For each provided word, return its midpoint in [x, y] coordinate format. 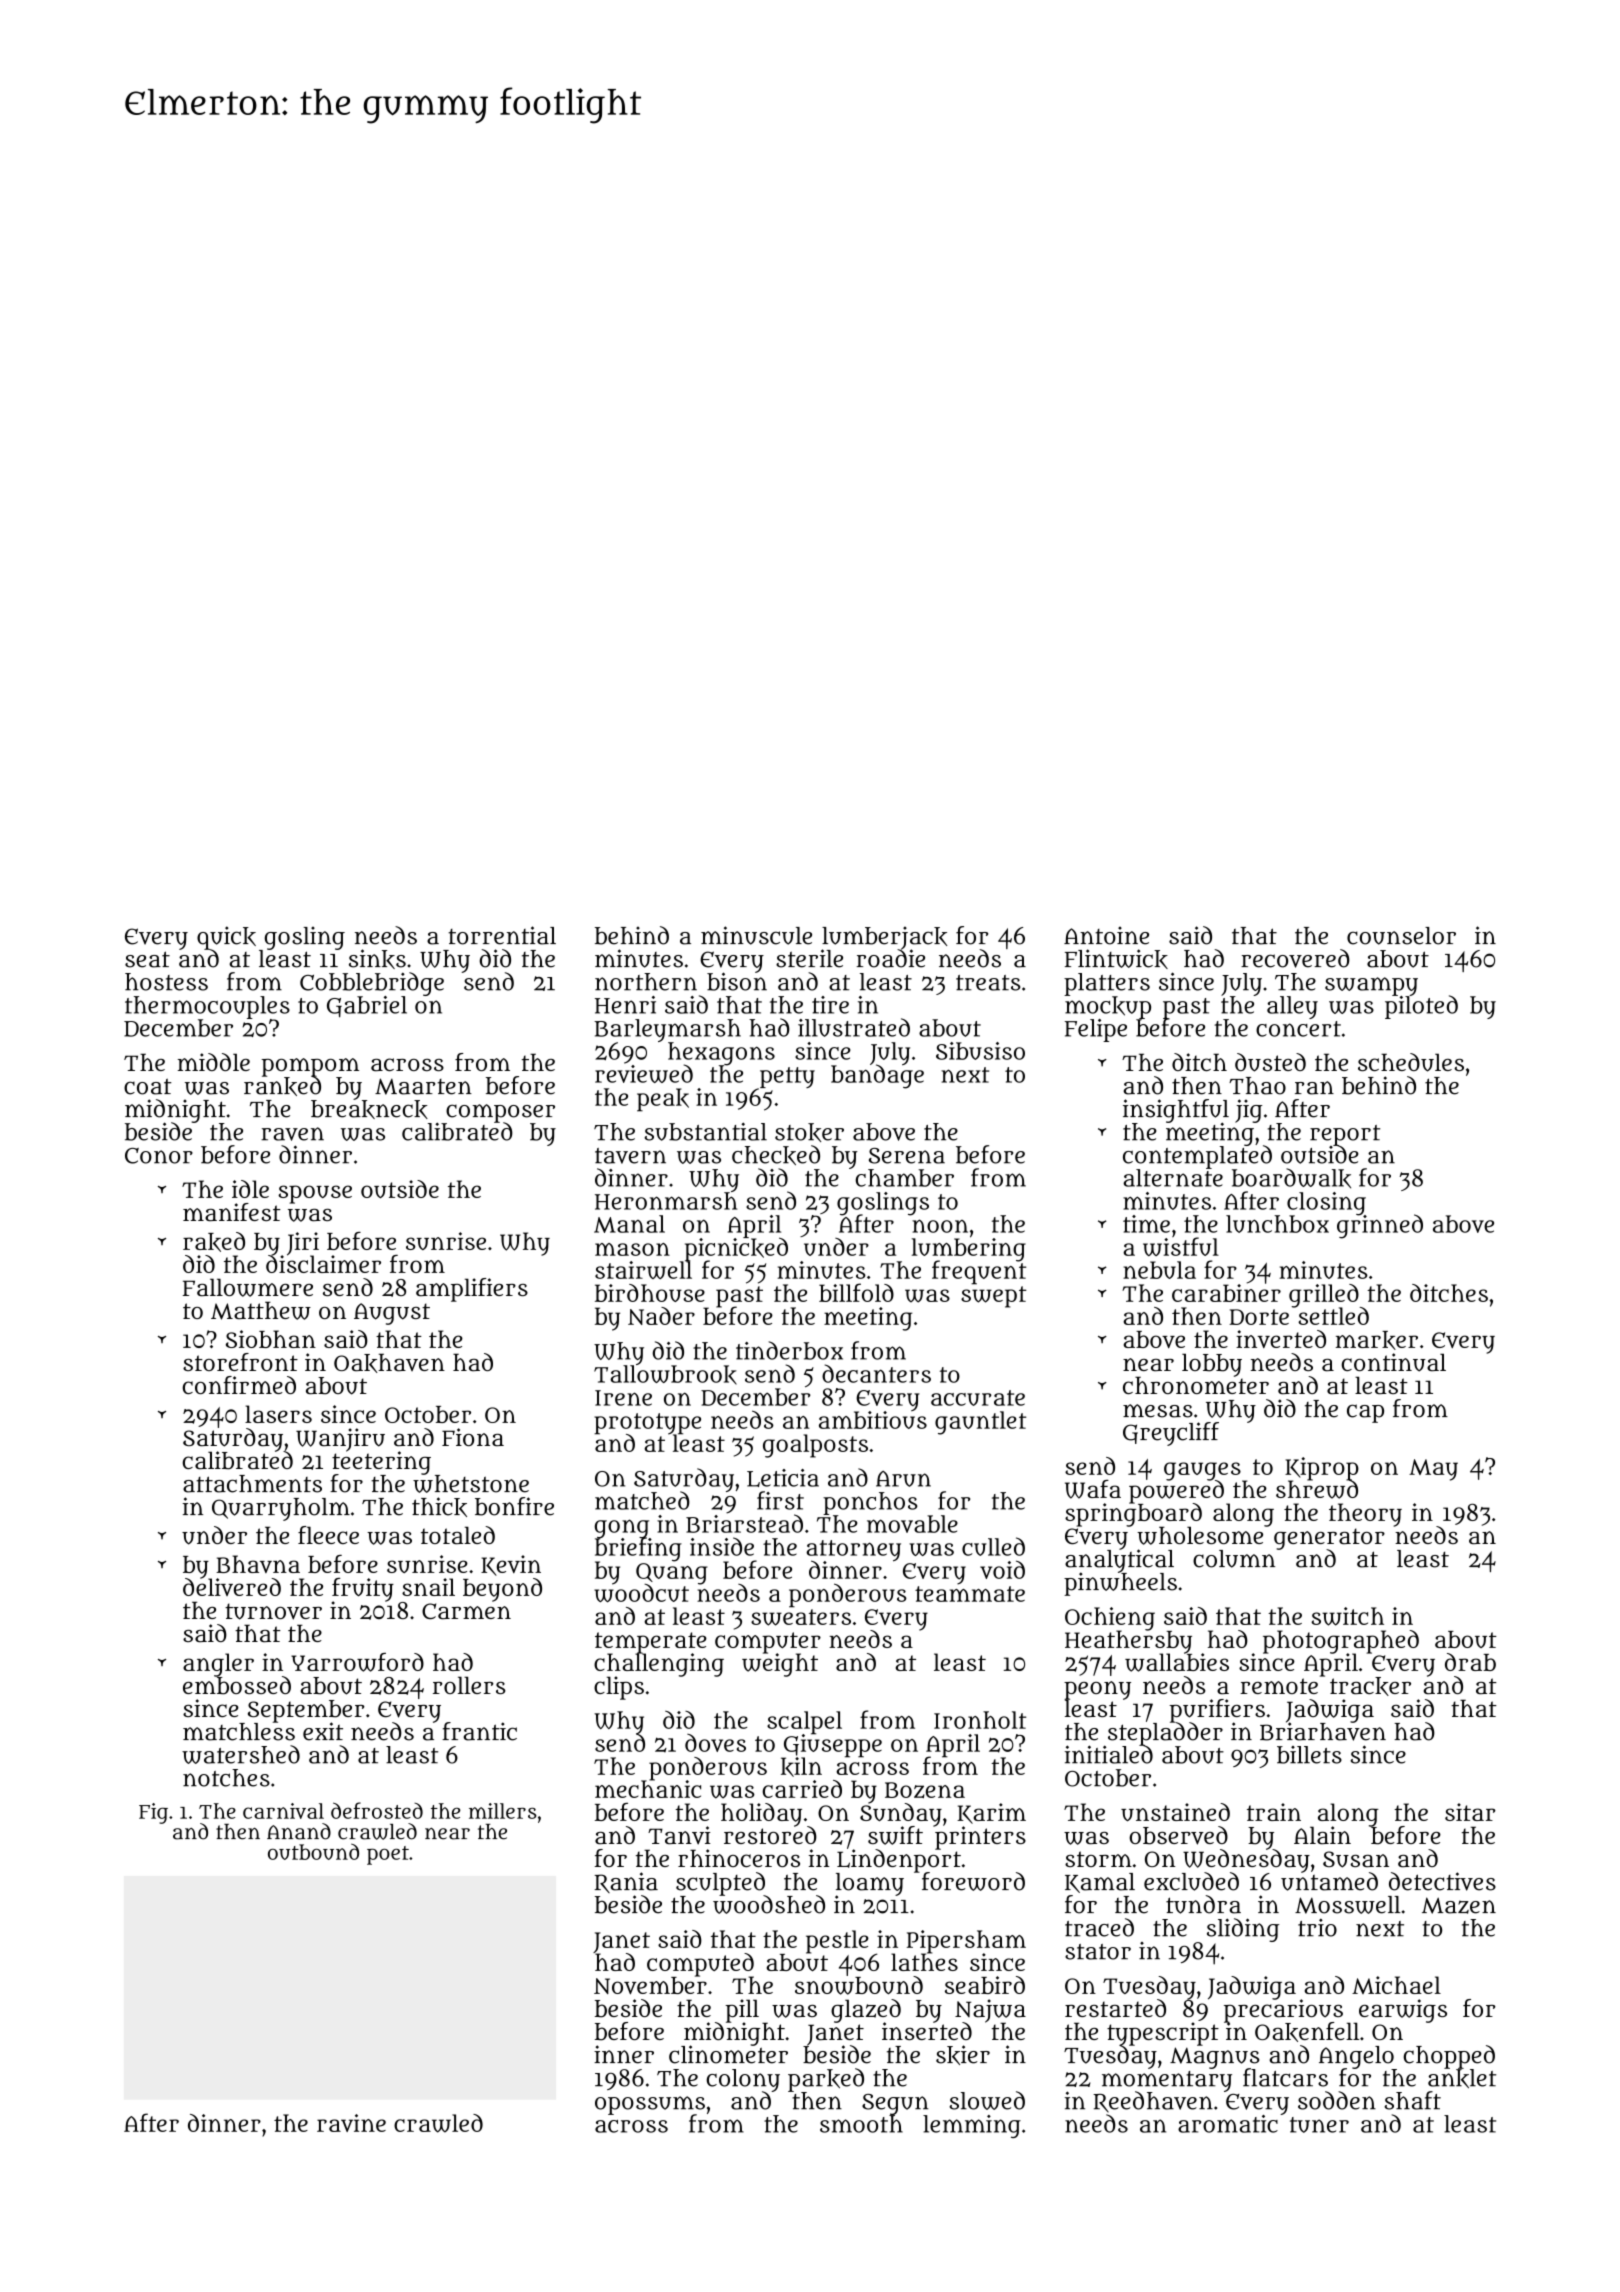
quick [226, 937]
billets [1309, 1755]
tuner [1319, 2125]
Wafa [1093, 1489]
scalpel [804, 1722]
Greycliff [1171, 1434]
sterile [809, 958]
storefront [240, 1362]
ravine [351, 2123]
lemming [972, 2126]
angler [218, 1665]
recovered [1295, 958]
